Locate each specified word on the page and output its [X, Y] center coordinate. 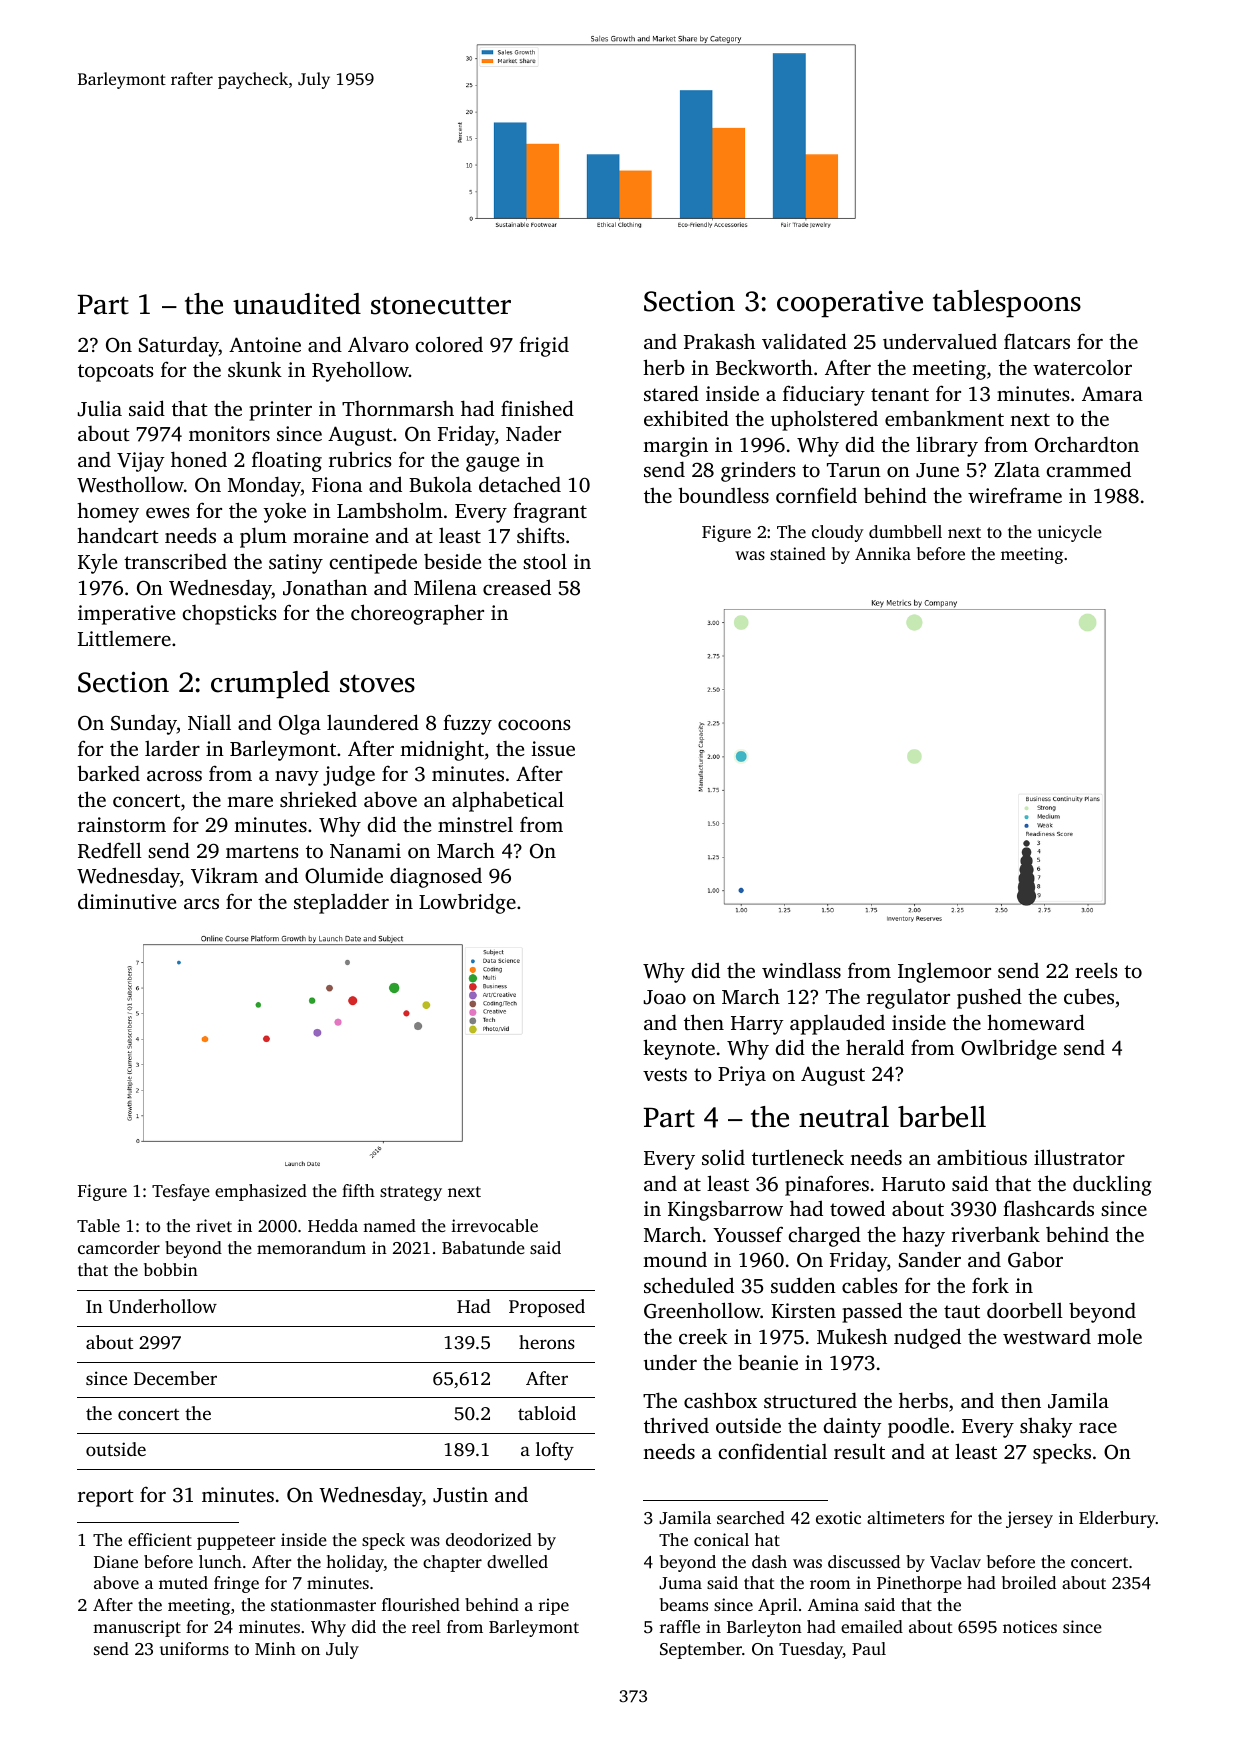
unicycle [1070, 533]
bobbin [171, 1269]
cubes [1089, 996]
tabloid [547, 1413]
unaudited [297, 304]
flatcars [1037, 341]
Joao [665, 997]
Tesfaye [181, 1192]
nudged [927, 1338]
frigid [544, 346]
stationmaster [323, 1604]
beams [684, 1604]
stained [798, 553]
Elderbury [1117, 1519]
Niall [209, 722]
